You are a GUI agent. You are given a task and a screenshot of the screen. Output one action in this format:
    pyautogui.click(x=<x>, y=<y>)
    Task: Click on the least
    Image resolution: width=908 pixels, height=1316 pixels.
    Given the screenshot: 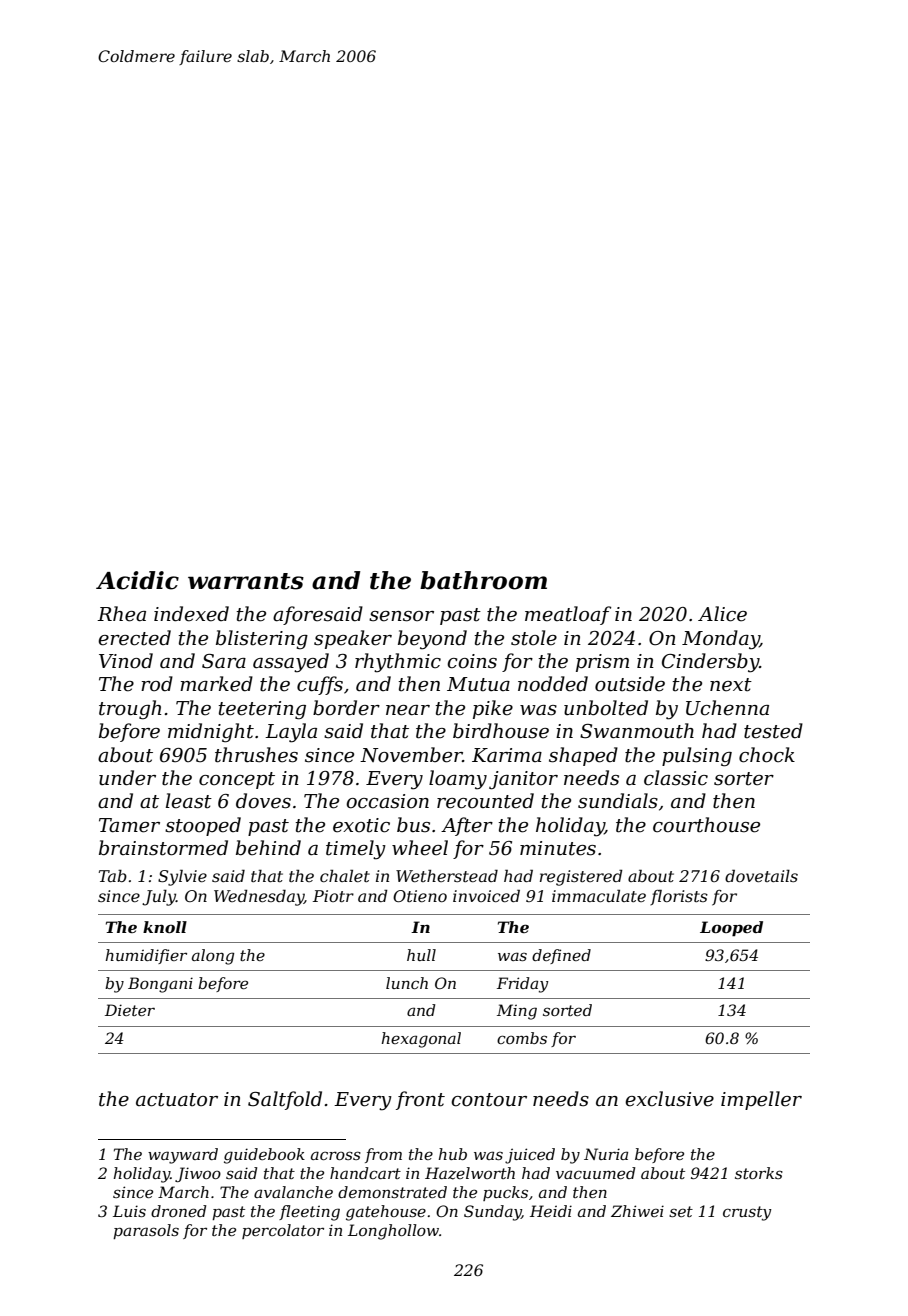 What is the action you would take?
    pyautogui.click(x=189, y=801)
